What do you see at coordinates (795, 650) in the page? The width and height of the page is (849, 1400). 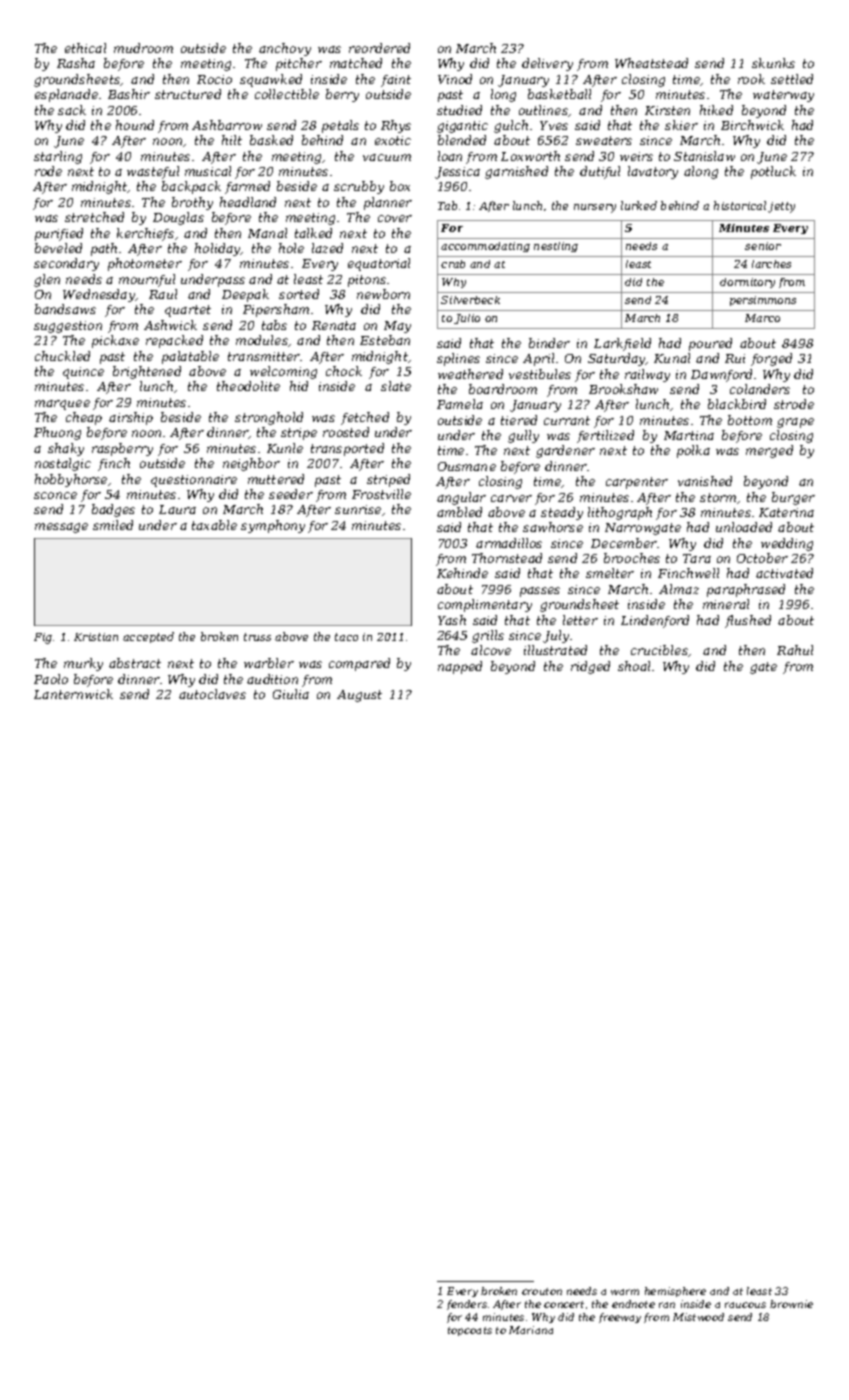 I see `Rahul` at bounding box center [795, 650].
